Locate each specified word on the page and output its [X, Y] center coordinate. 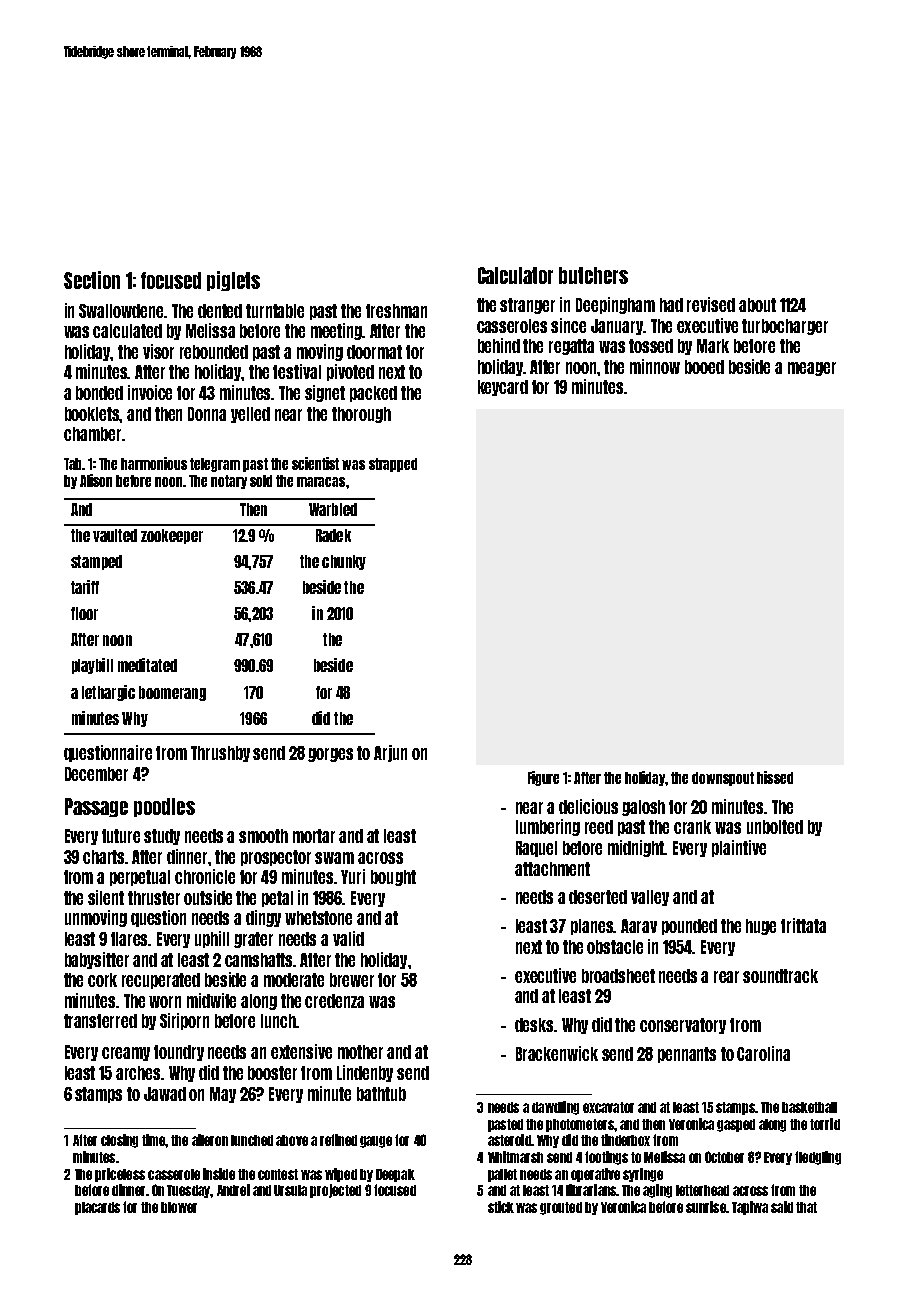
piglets [233, 281]
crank [692, 827]
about [757, 305]
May [223, 1095]
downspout [723, 779]
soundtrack [780, 976]
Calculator [515, 275]
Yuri [353, 876]
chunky [344, 562]
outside [208, 897]
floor [84, 613]
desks [535, 1025]
